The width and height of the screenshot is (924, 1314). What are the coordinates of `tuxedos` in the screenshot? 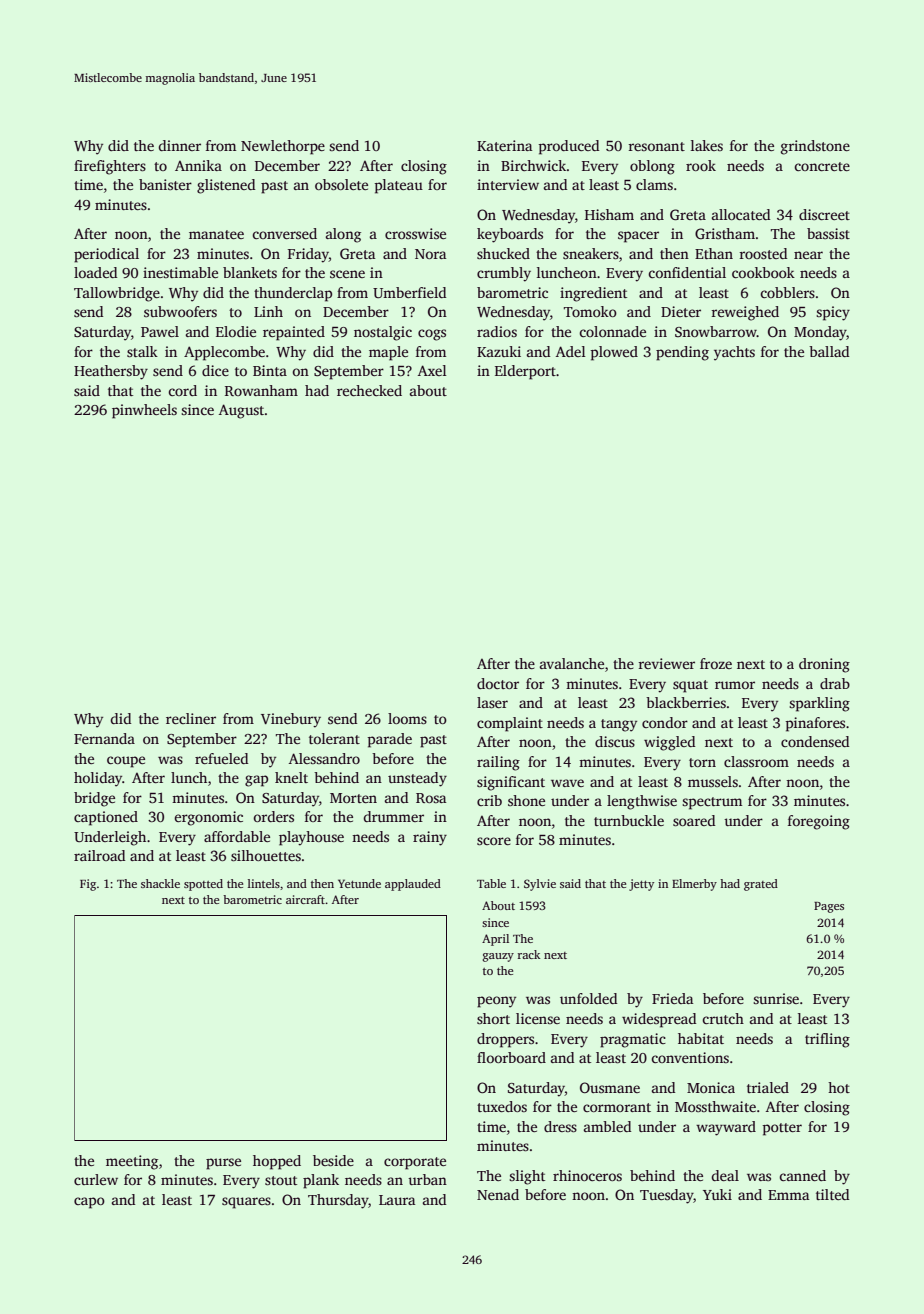 It's located at (502, 1106).
